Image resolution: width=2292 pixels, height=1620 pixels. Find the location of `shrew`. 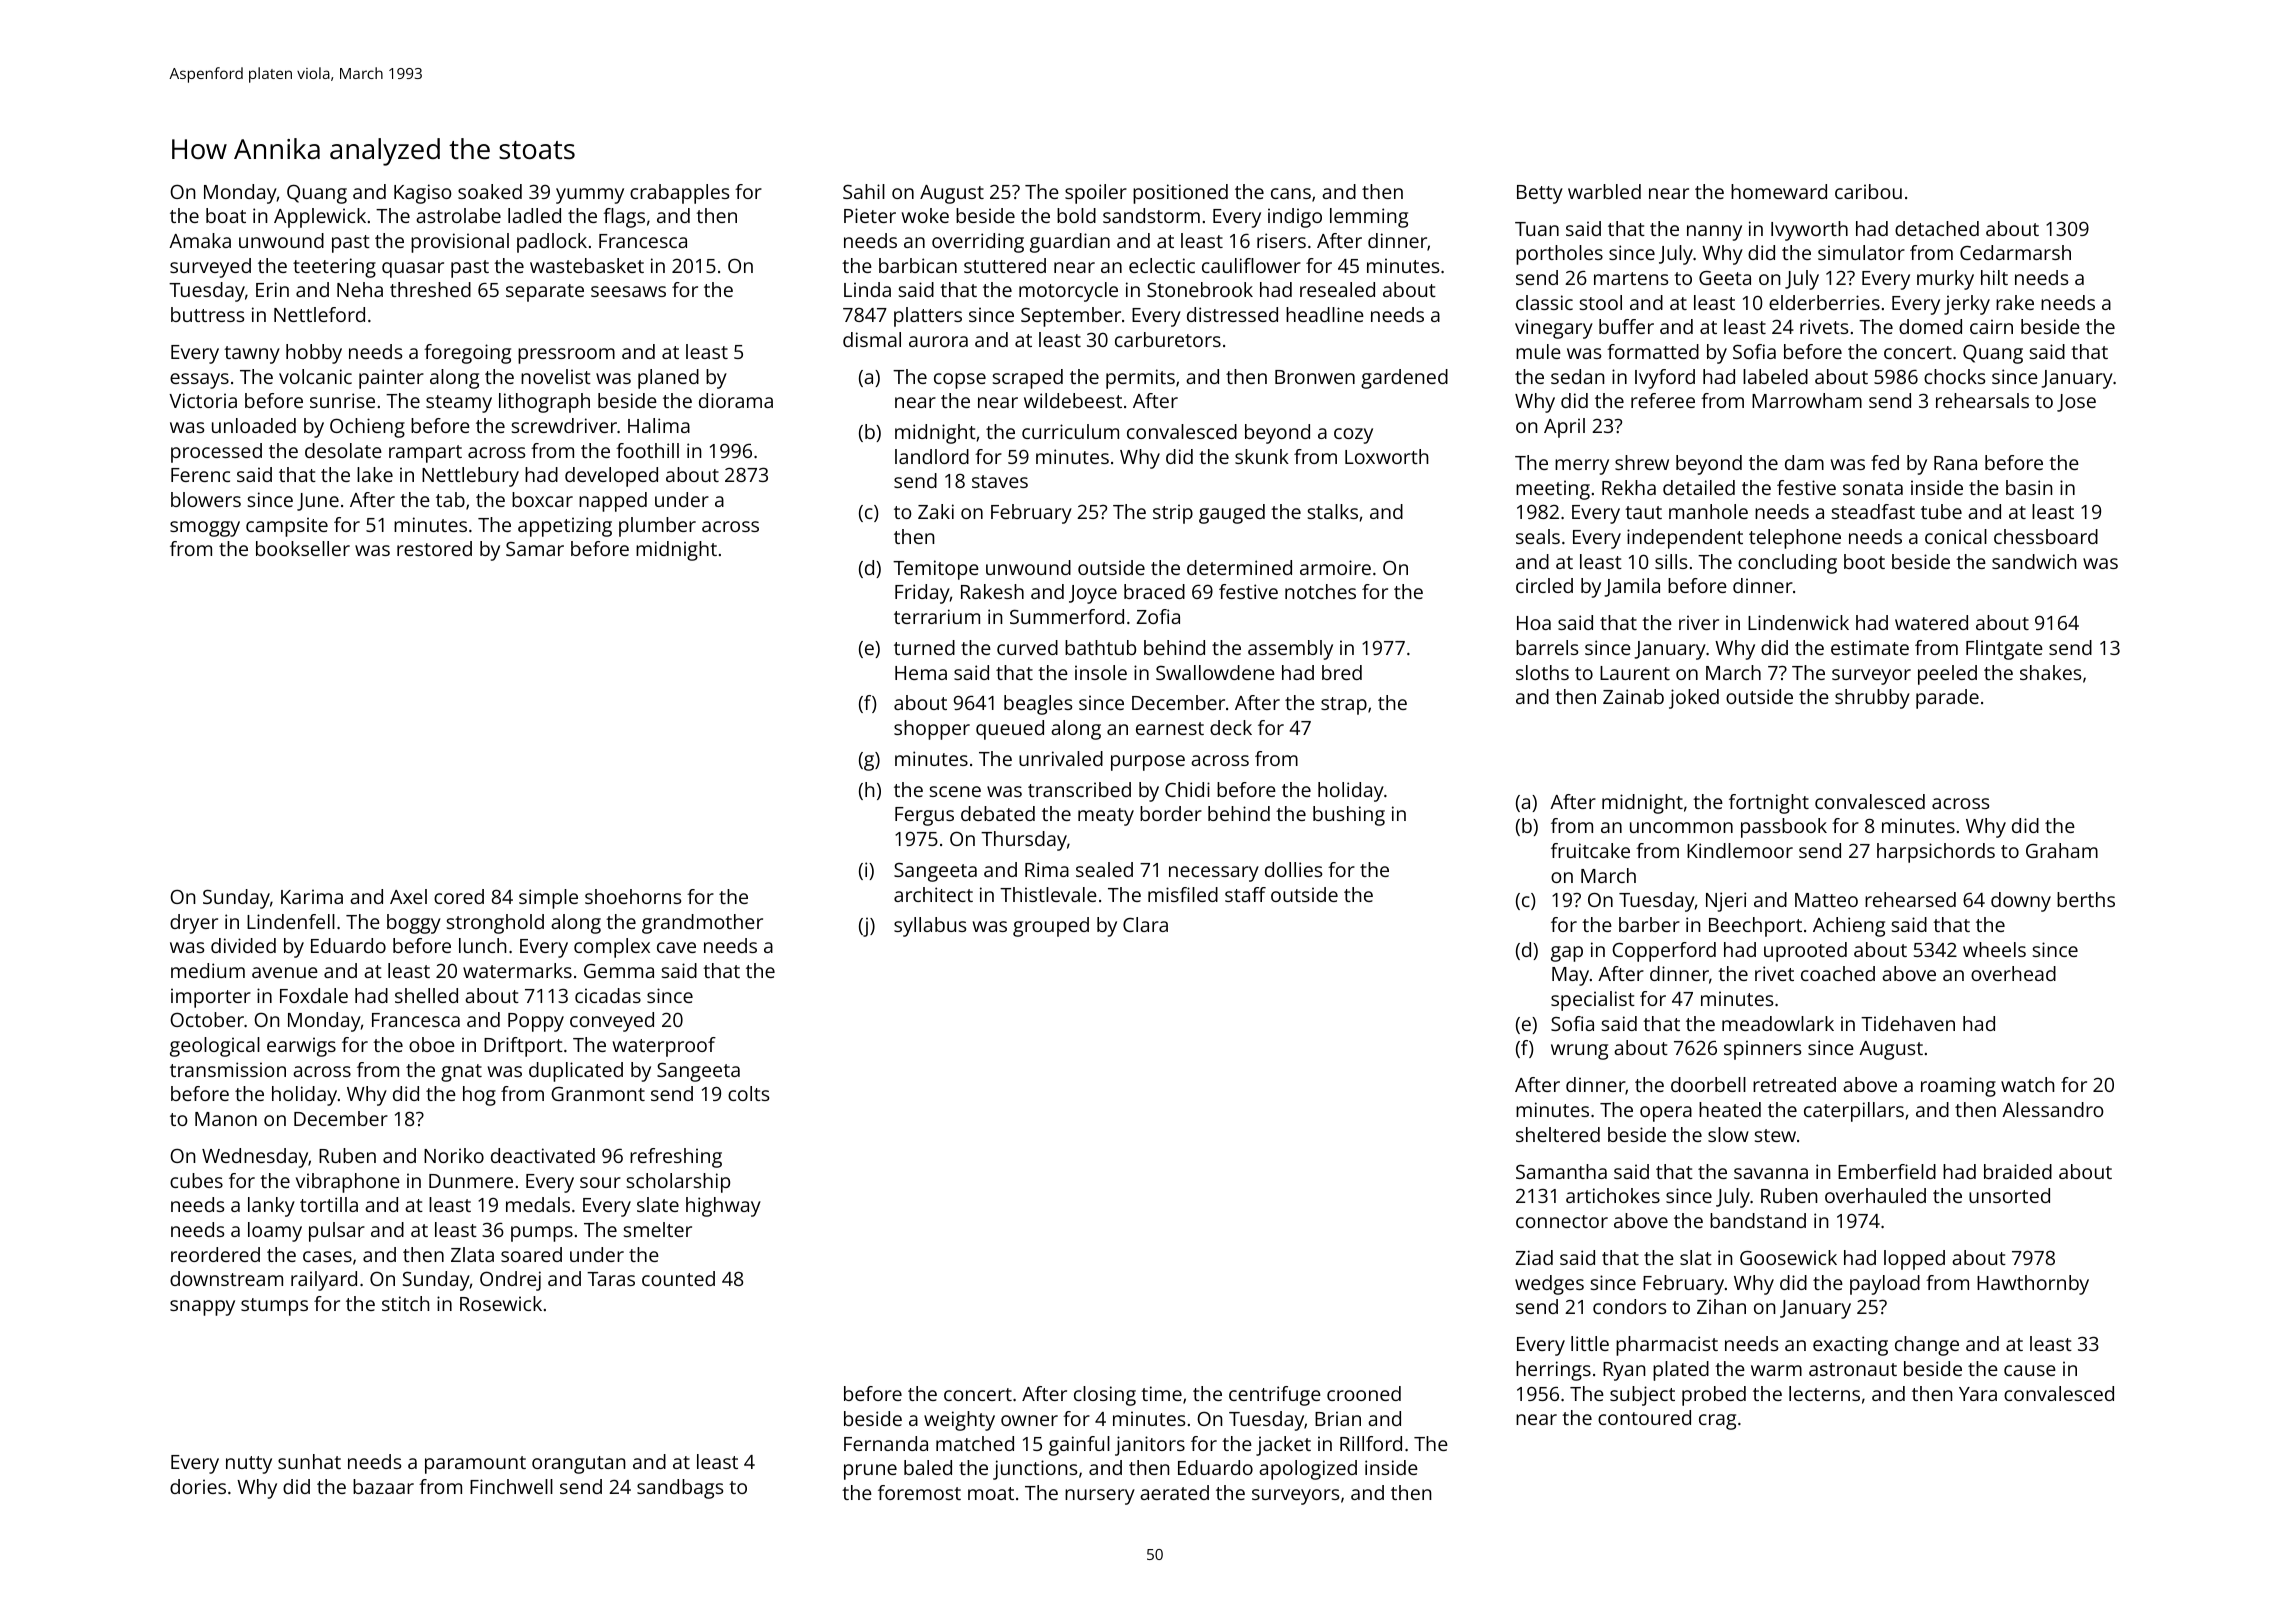

shrew is located at coordinates (1642, 462).
